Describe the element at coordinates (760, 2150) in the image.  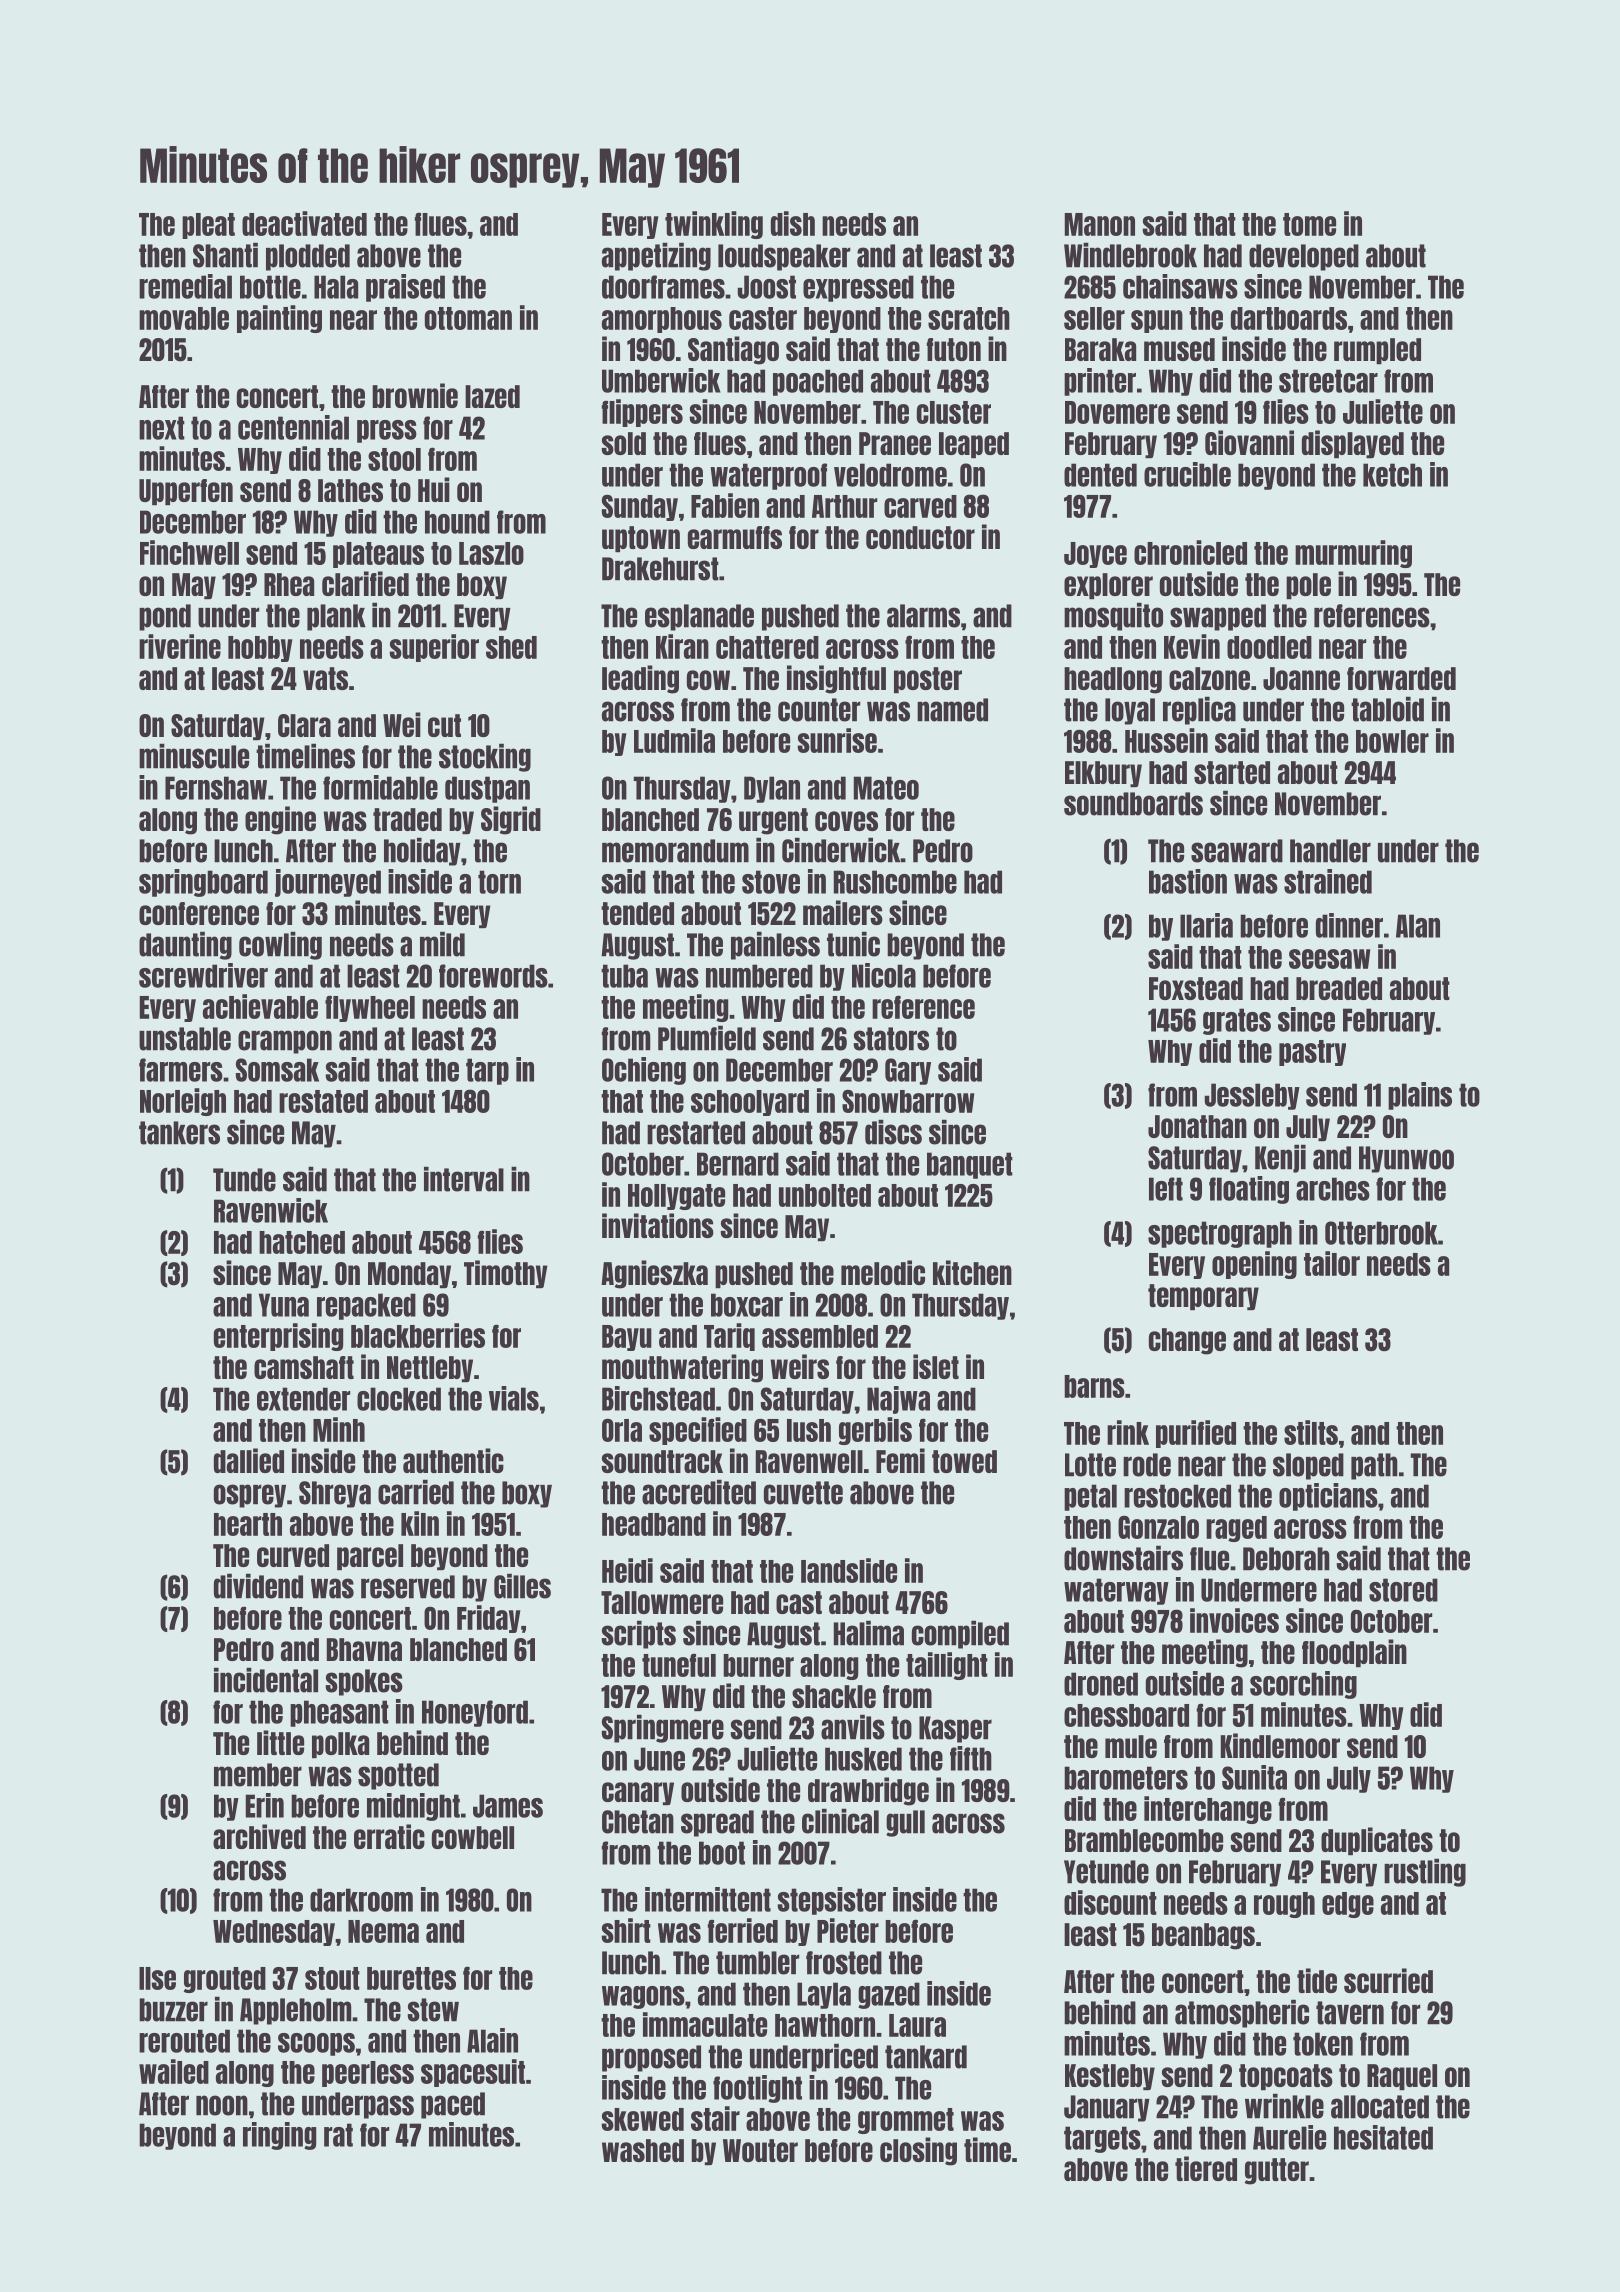
I see `Wouter` at that location.
